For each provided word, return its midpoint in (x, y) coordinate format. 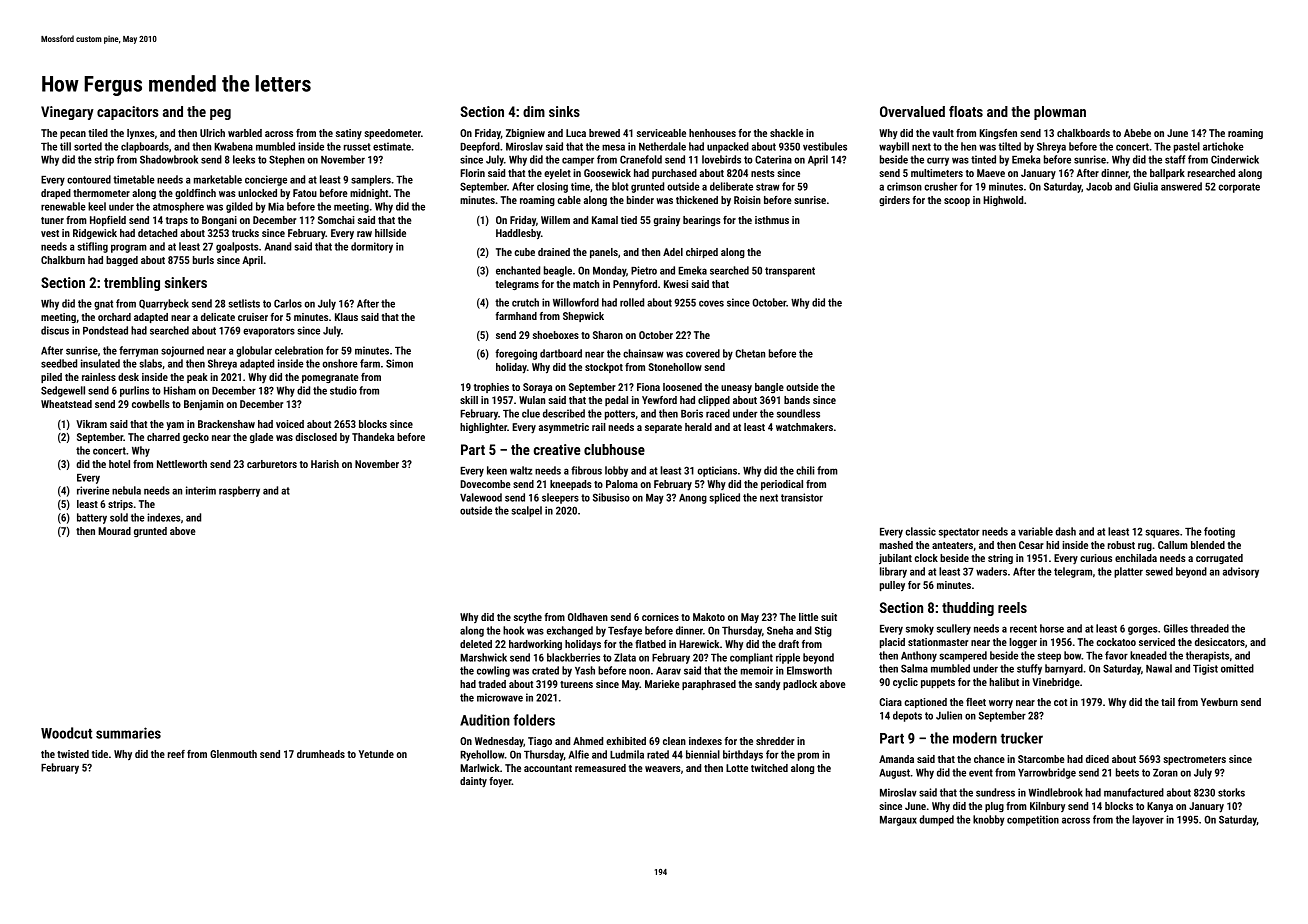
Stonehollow (675, 367)
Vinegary (67, 113)
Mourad (114, 531)
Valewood (481, 497)
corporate (1239, 188)
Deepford (480, 147)
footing (1219, 532)
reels (1012, 607)
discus (55, 330)
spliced (724, 498)
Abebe (1137, 133)
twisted (73, 754)
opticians (717, 471)
